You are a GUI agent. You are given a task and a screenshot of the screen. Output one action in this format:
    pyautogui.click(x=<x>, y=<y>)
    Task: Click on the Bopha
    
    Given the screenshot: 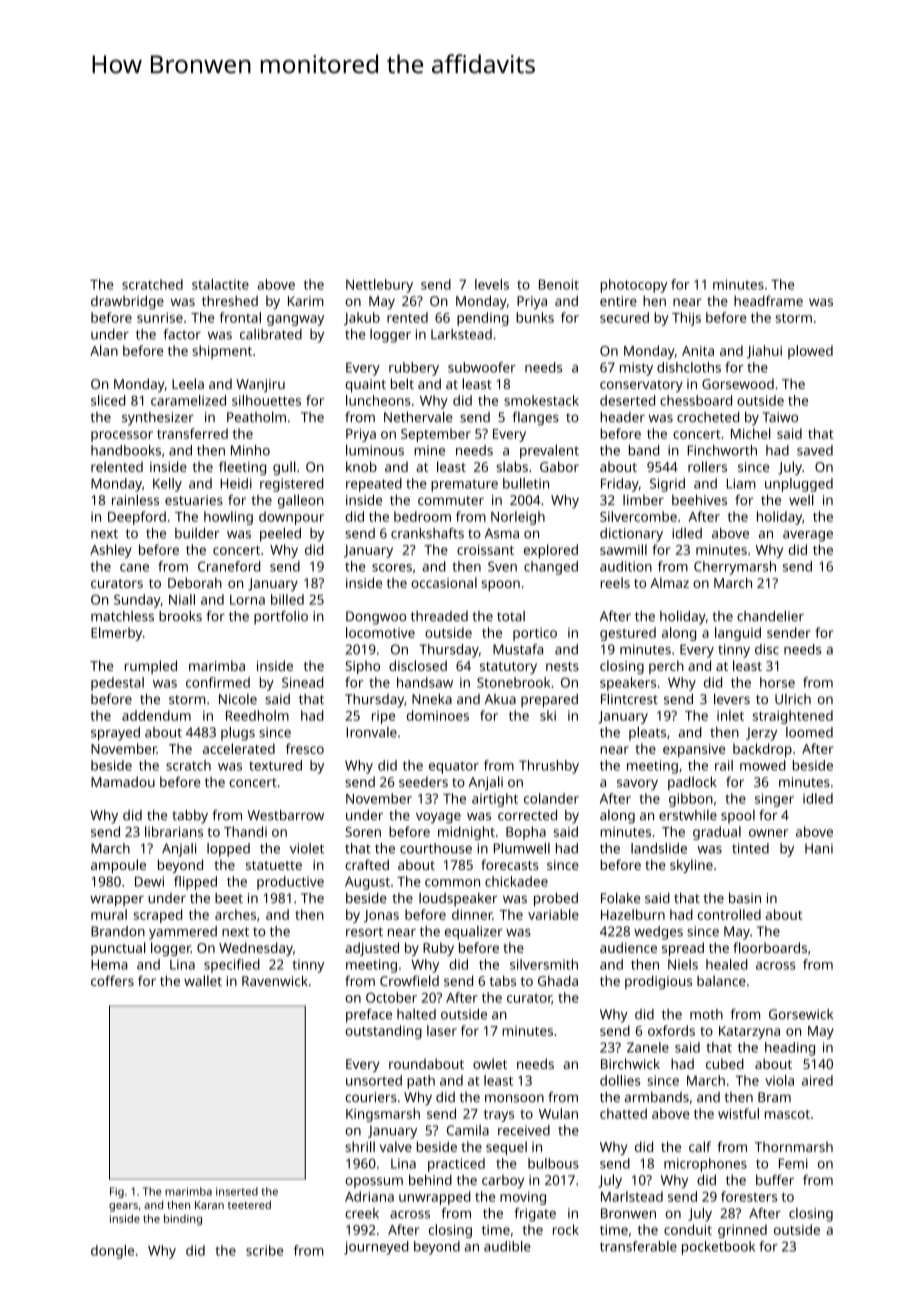 What is the action you would take?
    pyautogui.click(x=526, y=833)
